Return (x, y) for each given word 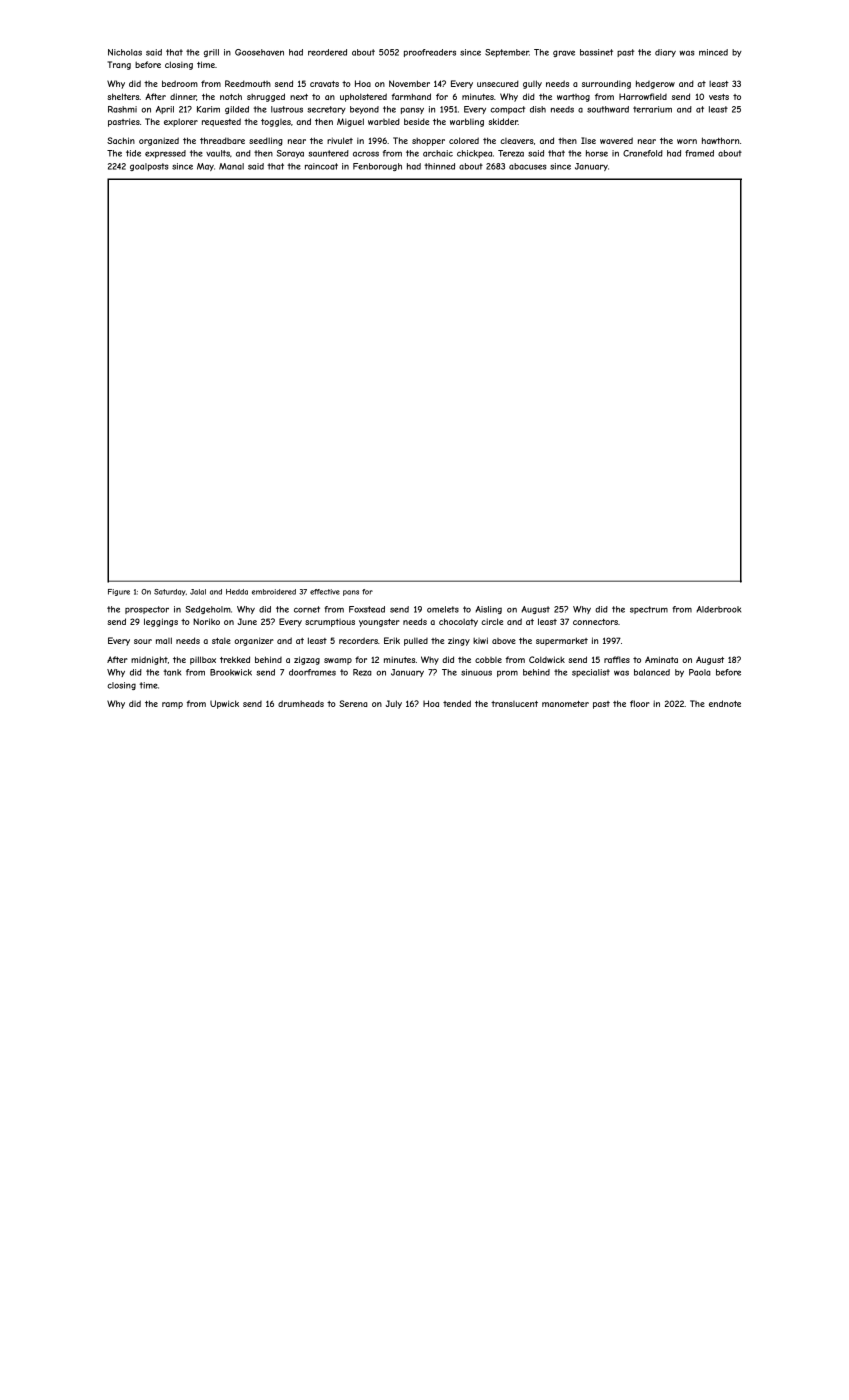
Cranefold (643, 153)
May (205, 167)
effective (325, 592)
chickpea (474, 154)
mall (164, 640)
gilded (237, 110)
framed (699, 153)
